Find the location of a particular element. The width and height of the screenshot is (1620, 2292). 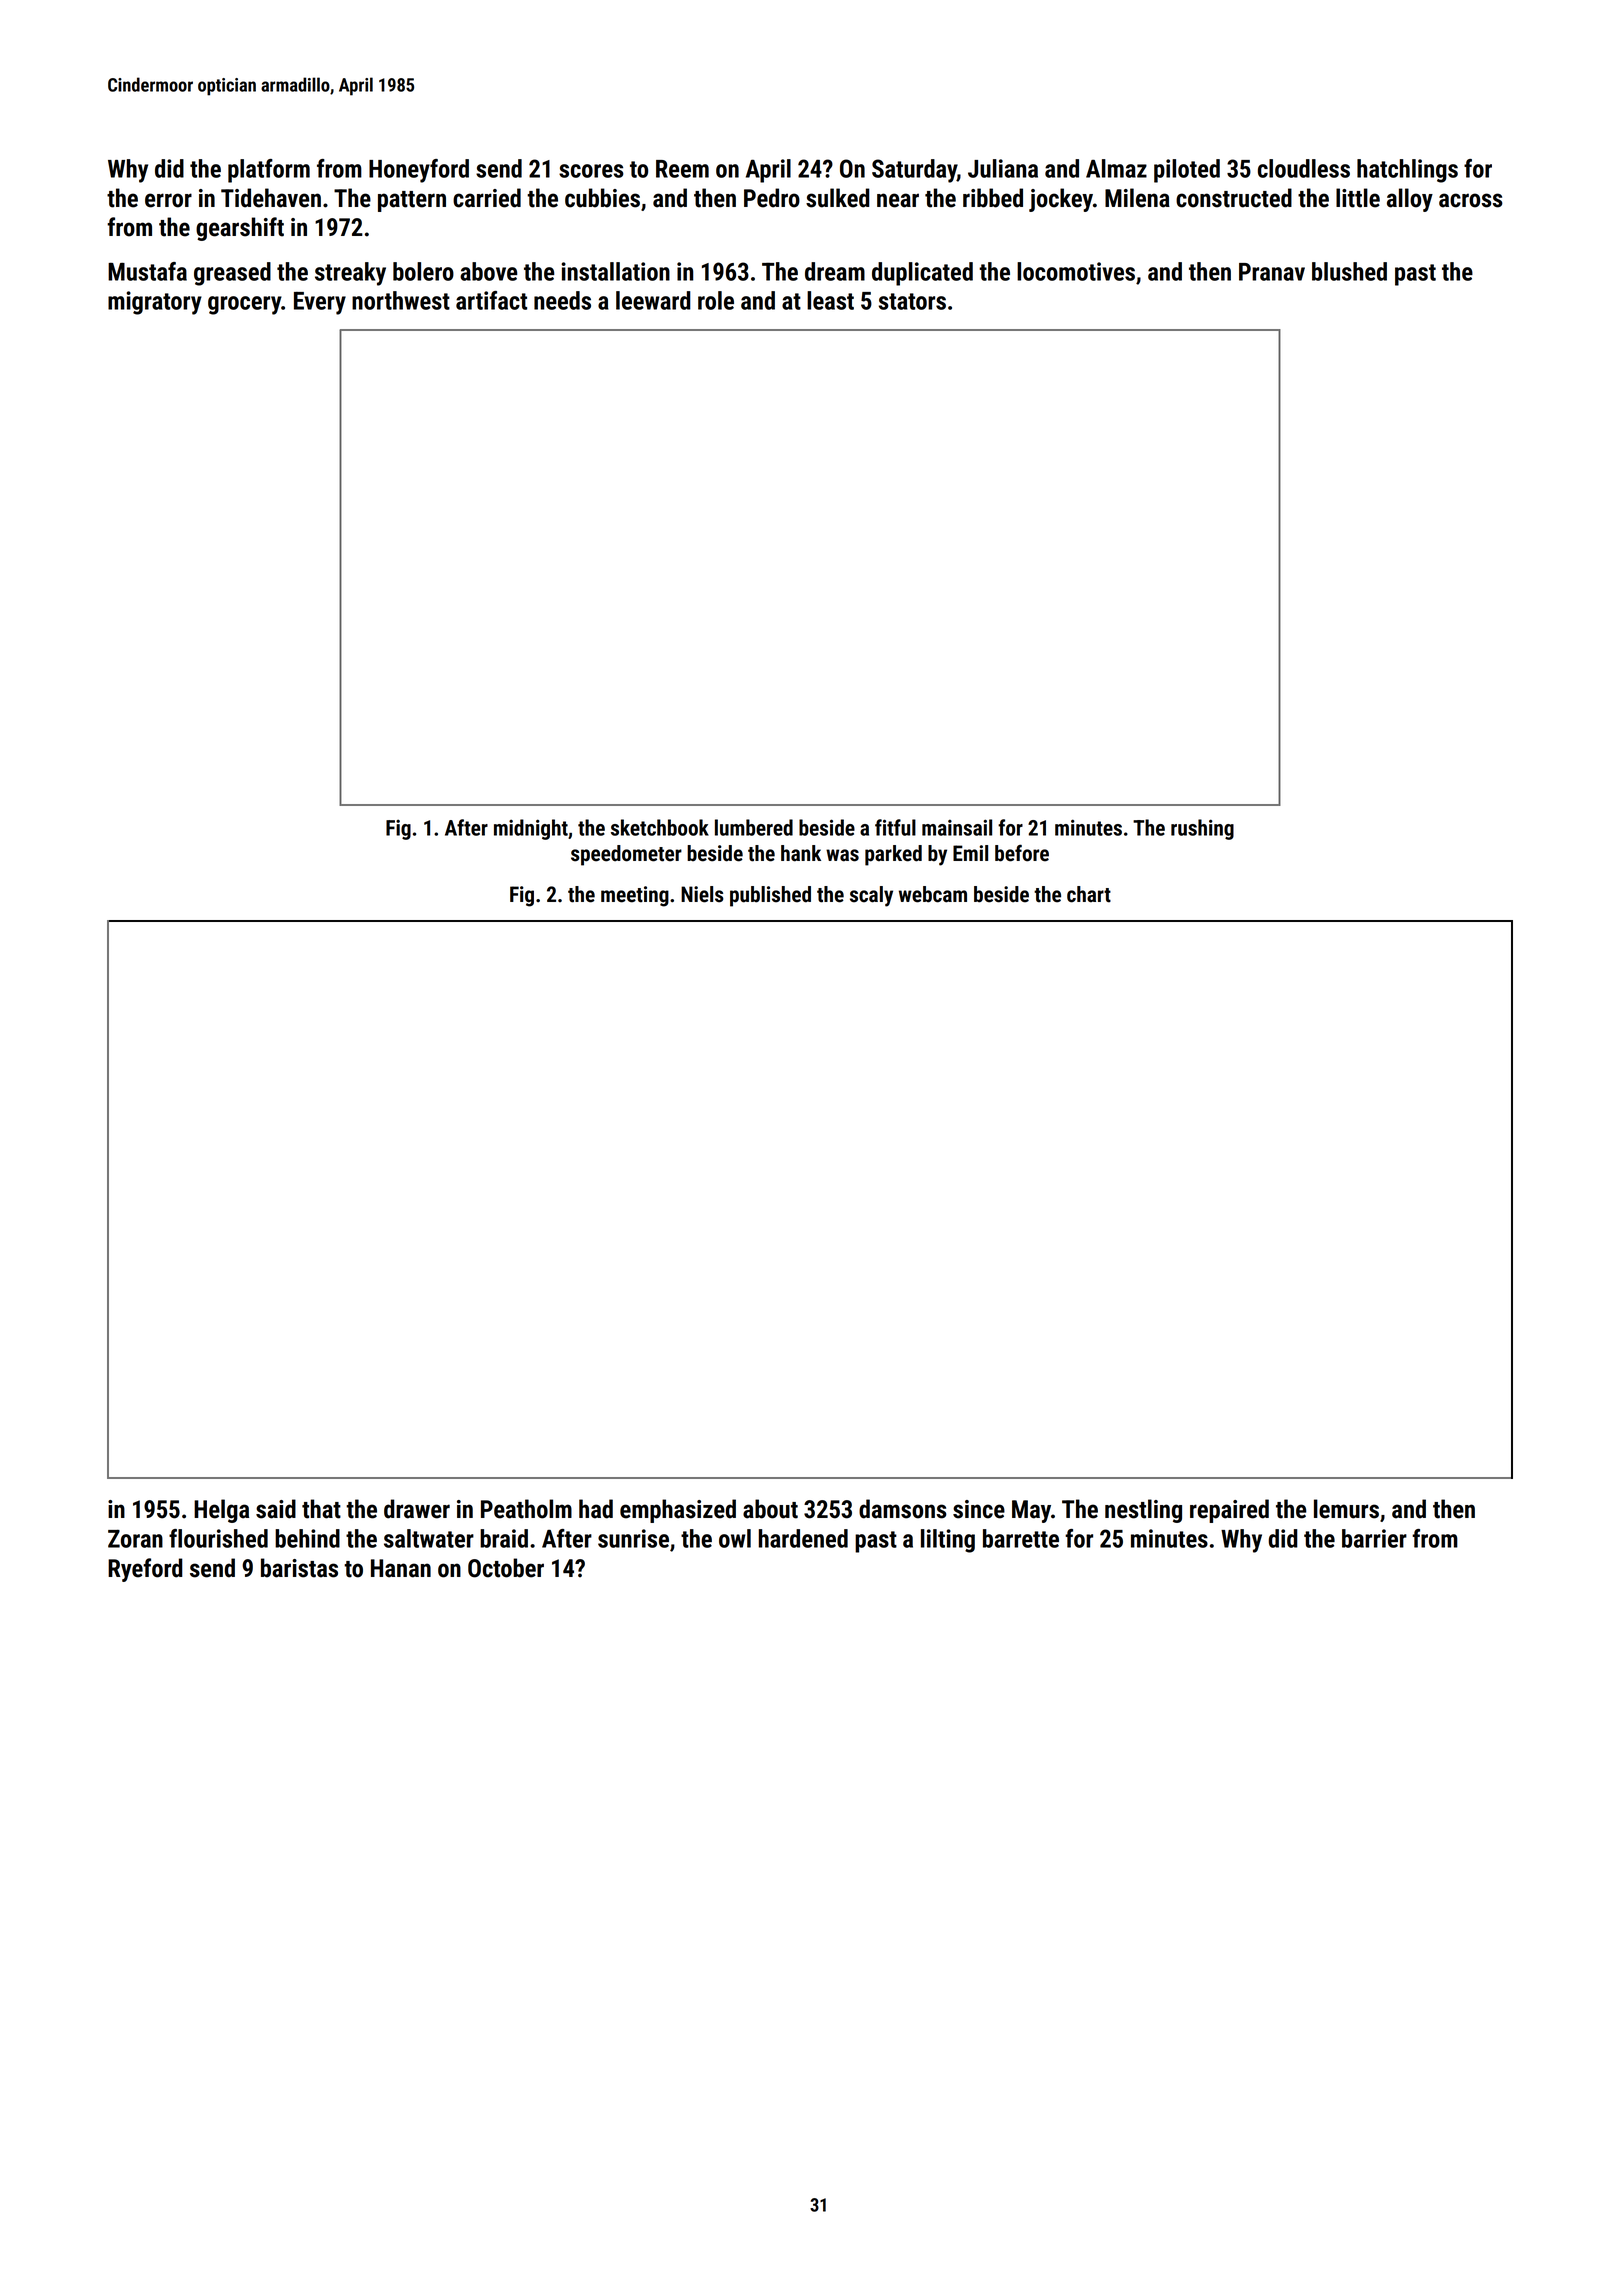

Ryeford is located at coordinates (145, 1570).
